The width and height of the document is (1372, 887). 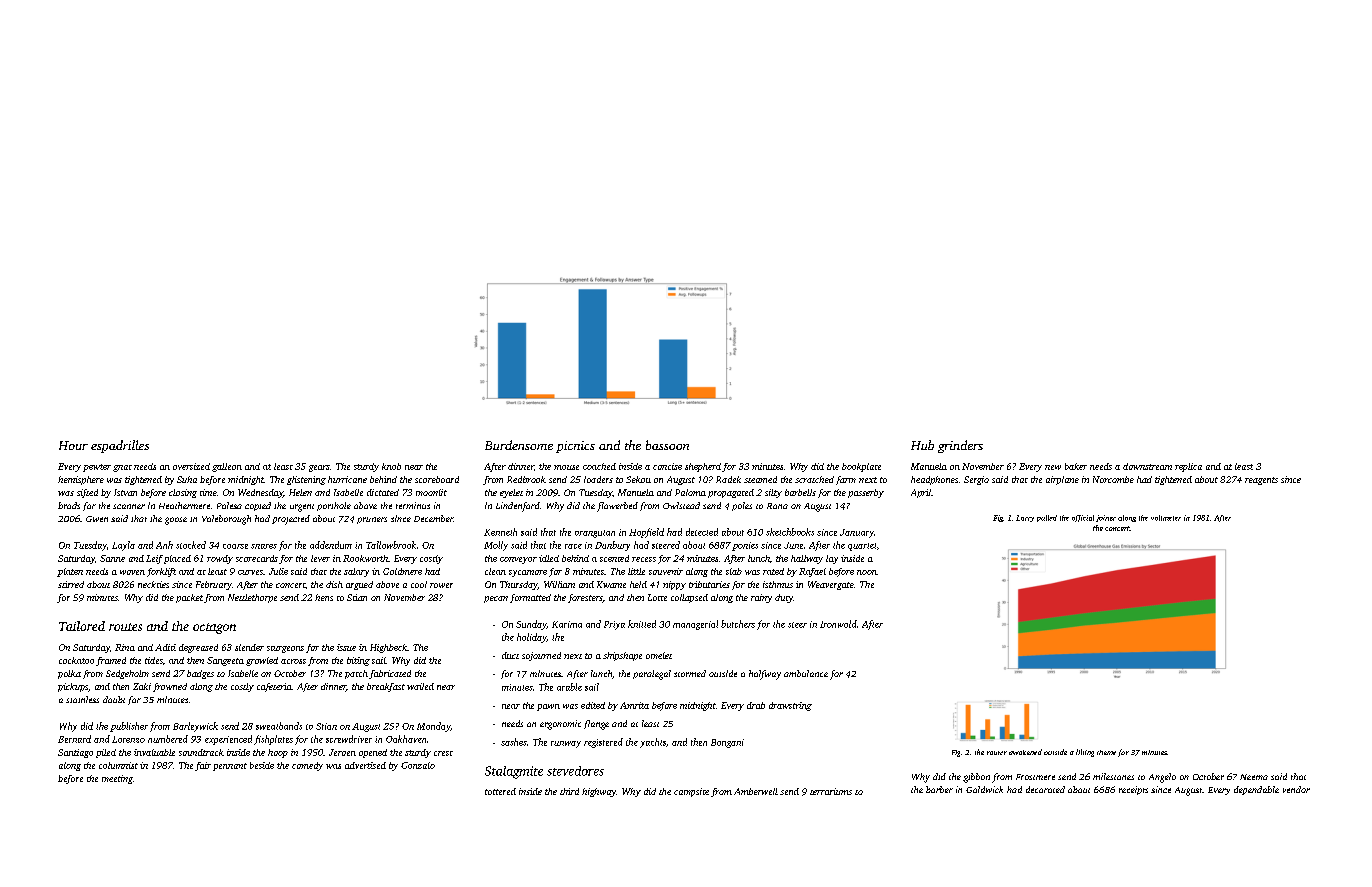 What do you see at coordinates (567, 624) in the document?
I see `Karima` at bounding box center [567, 624].
